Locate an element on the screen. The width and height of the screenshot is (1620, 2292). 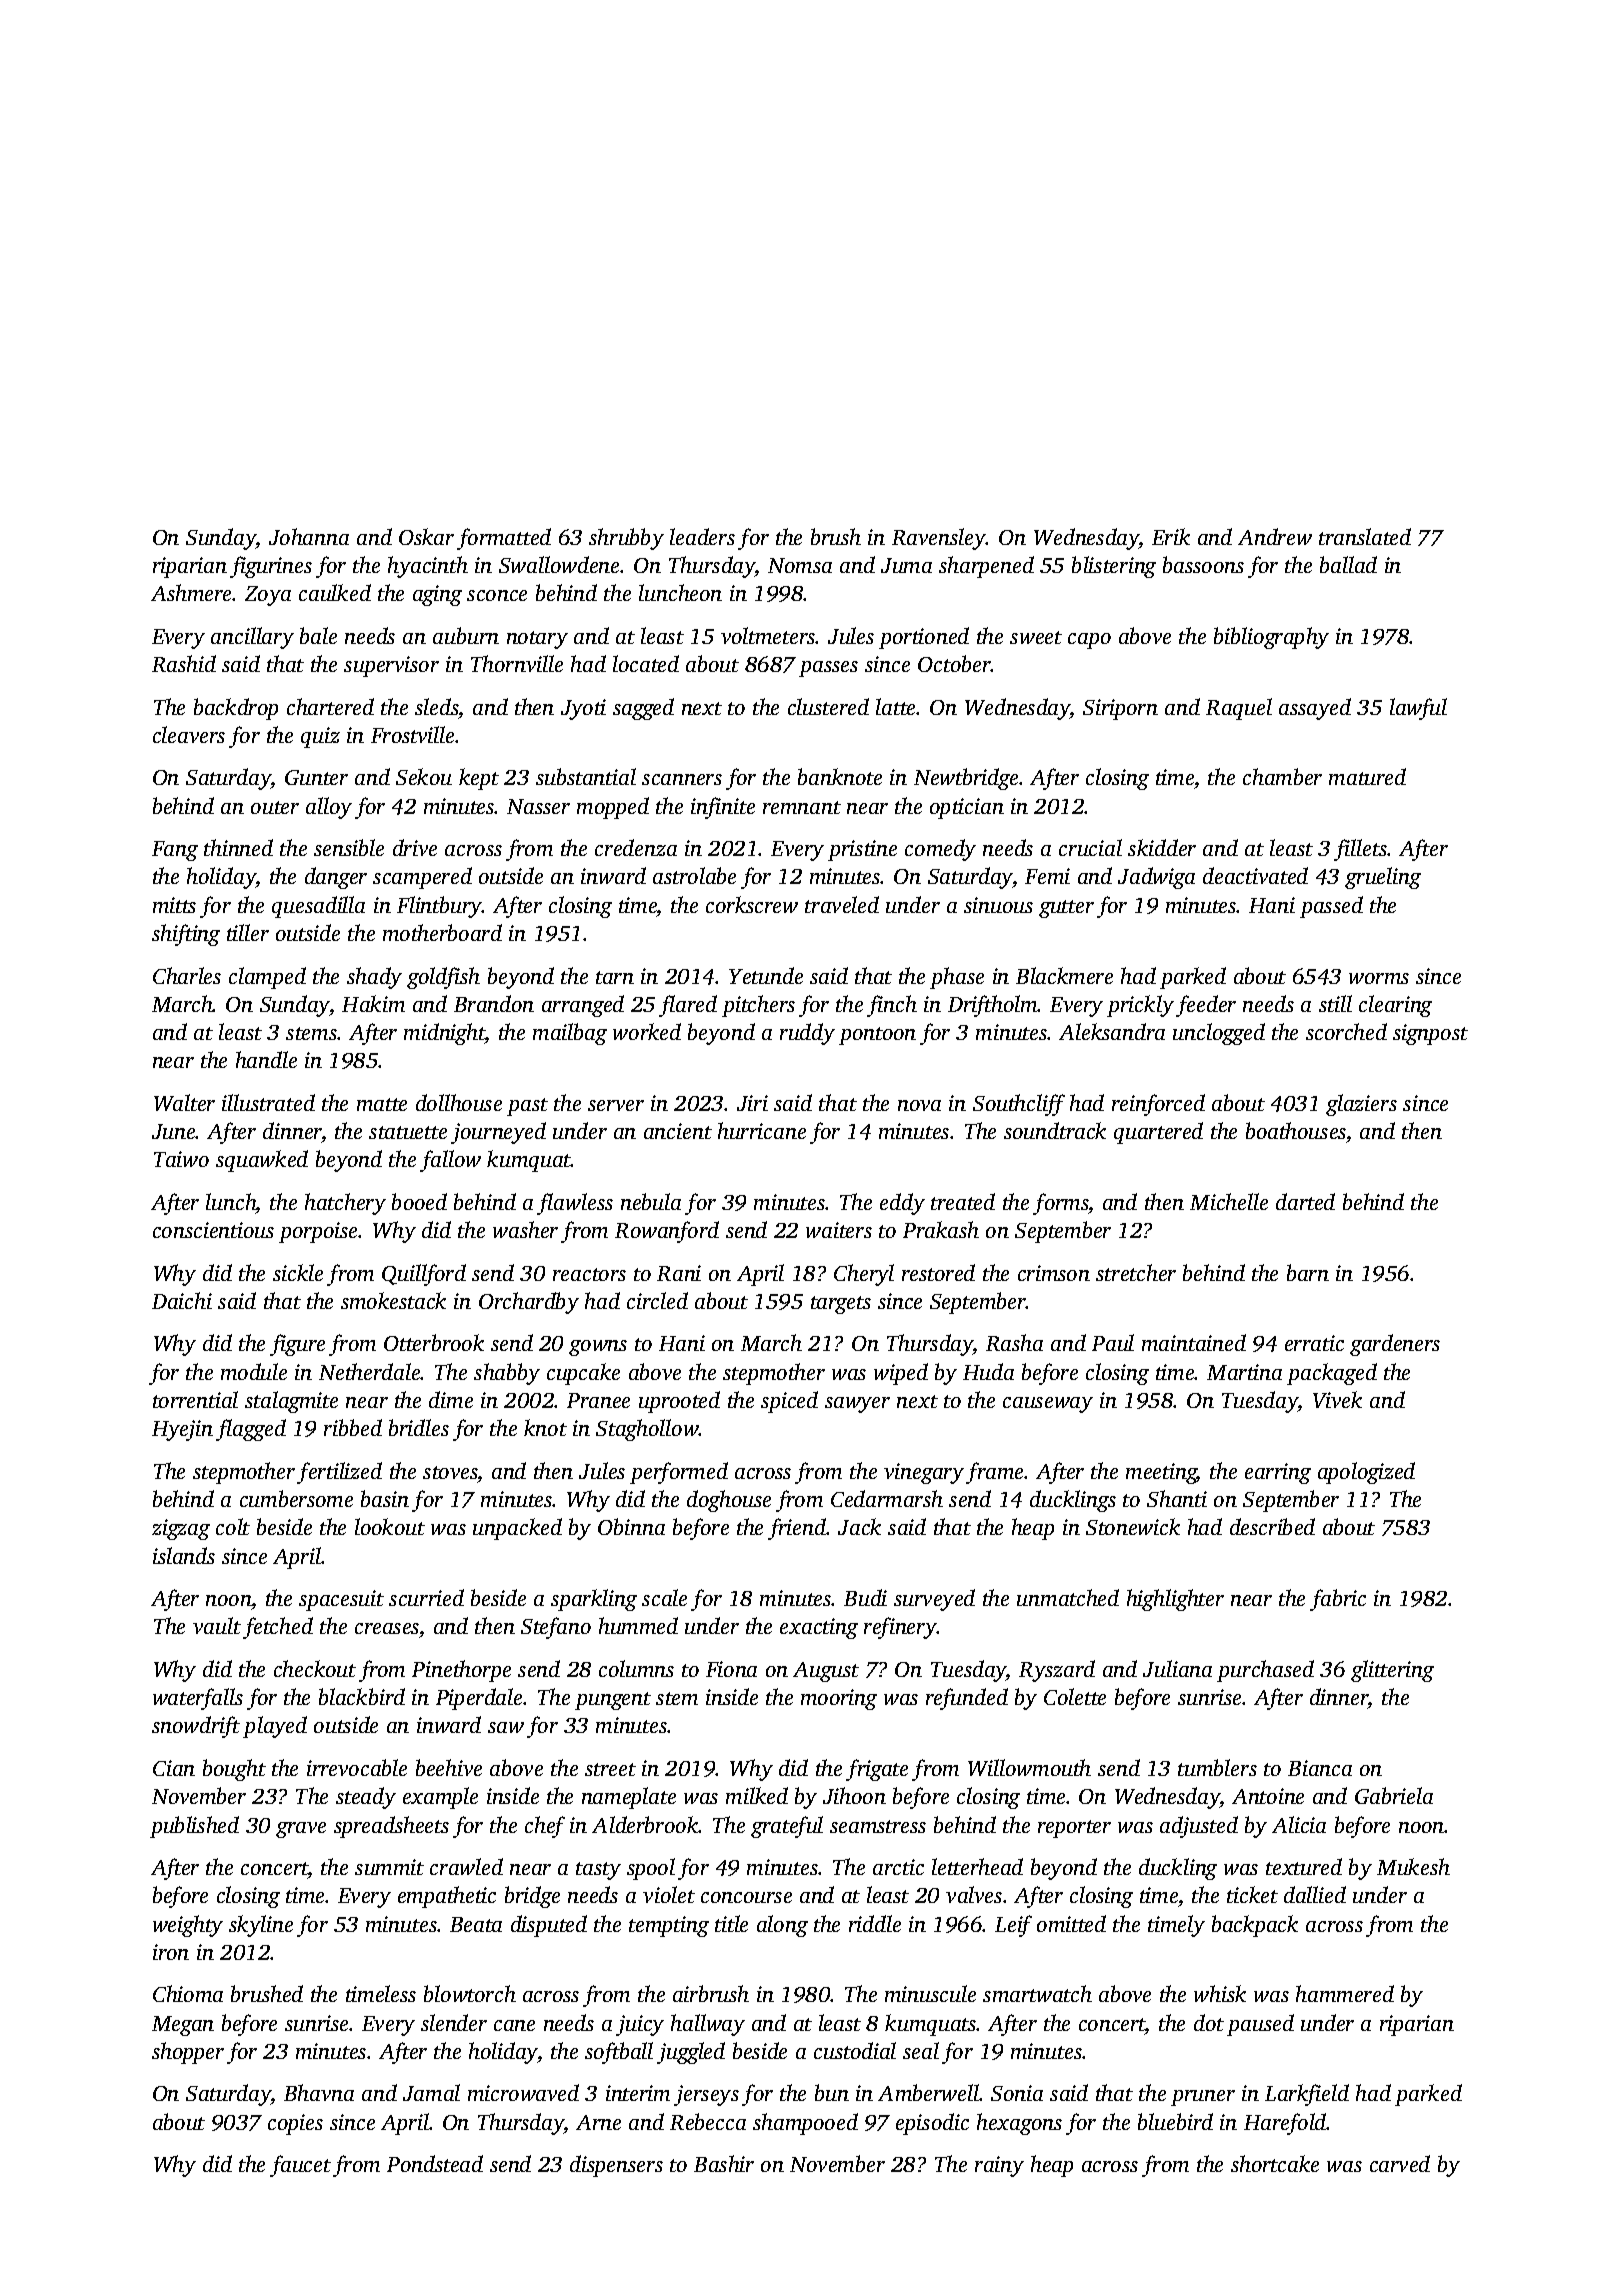
Bhavna is located at coordinates (319, 2092).
